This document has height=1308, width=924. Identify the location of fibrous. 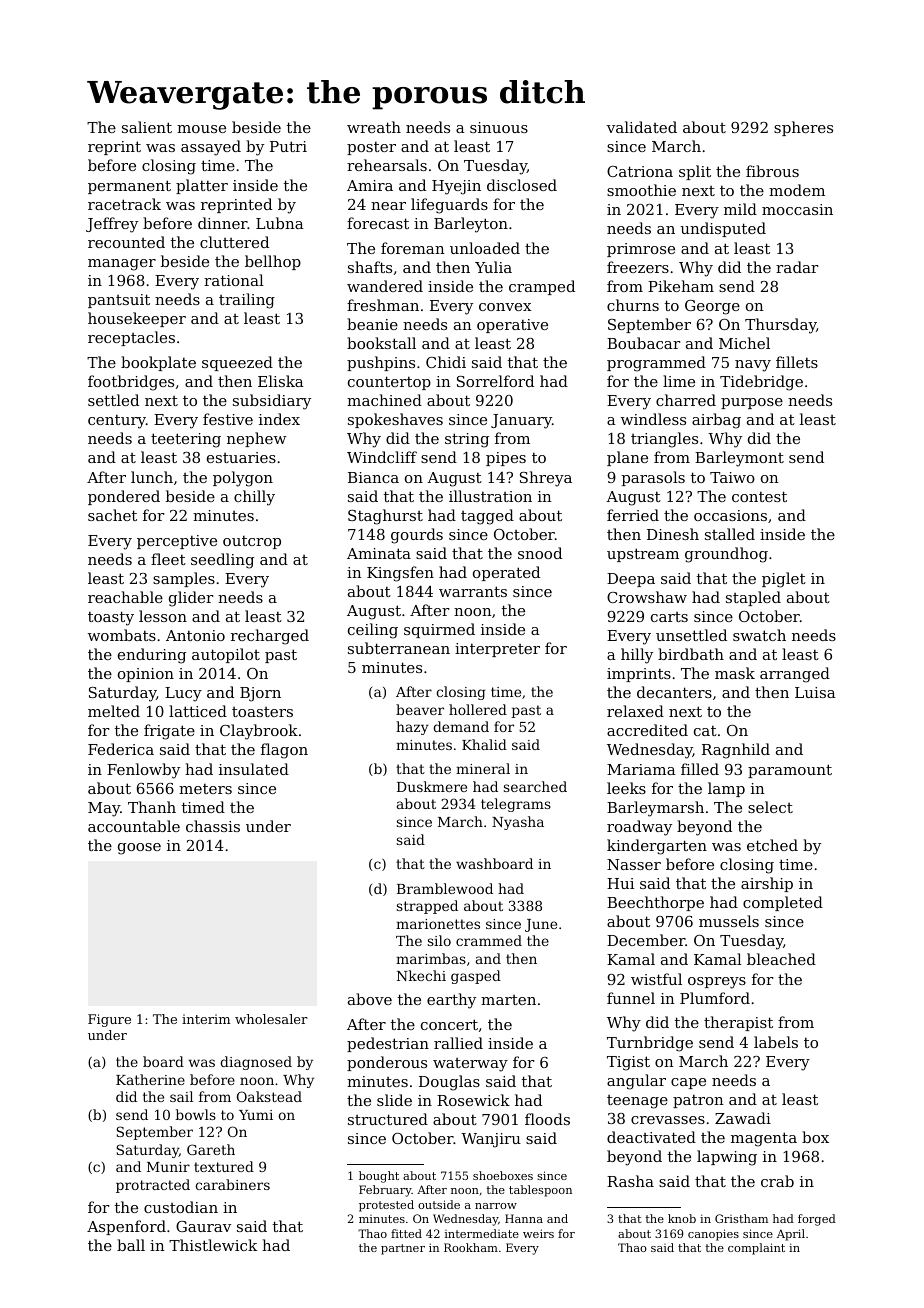
(772, 171).
